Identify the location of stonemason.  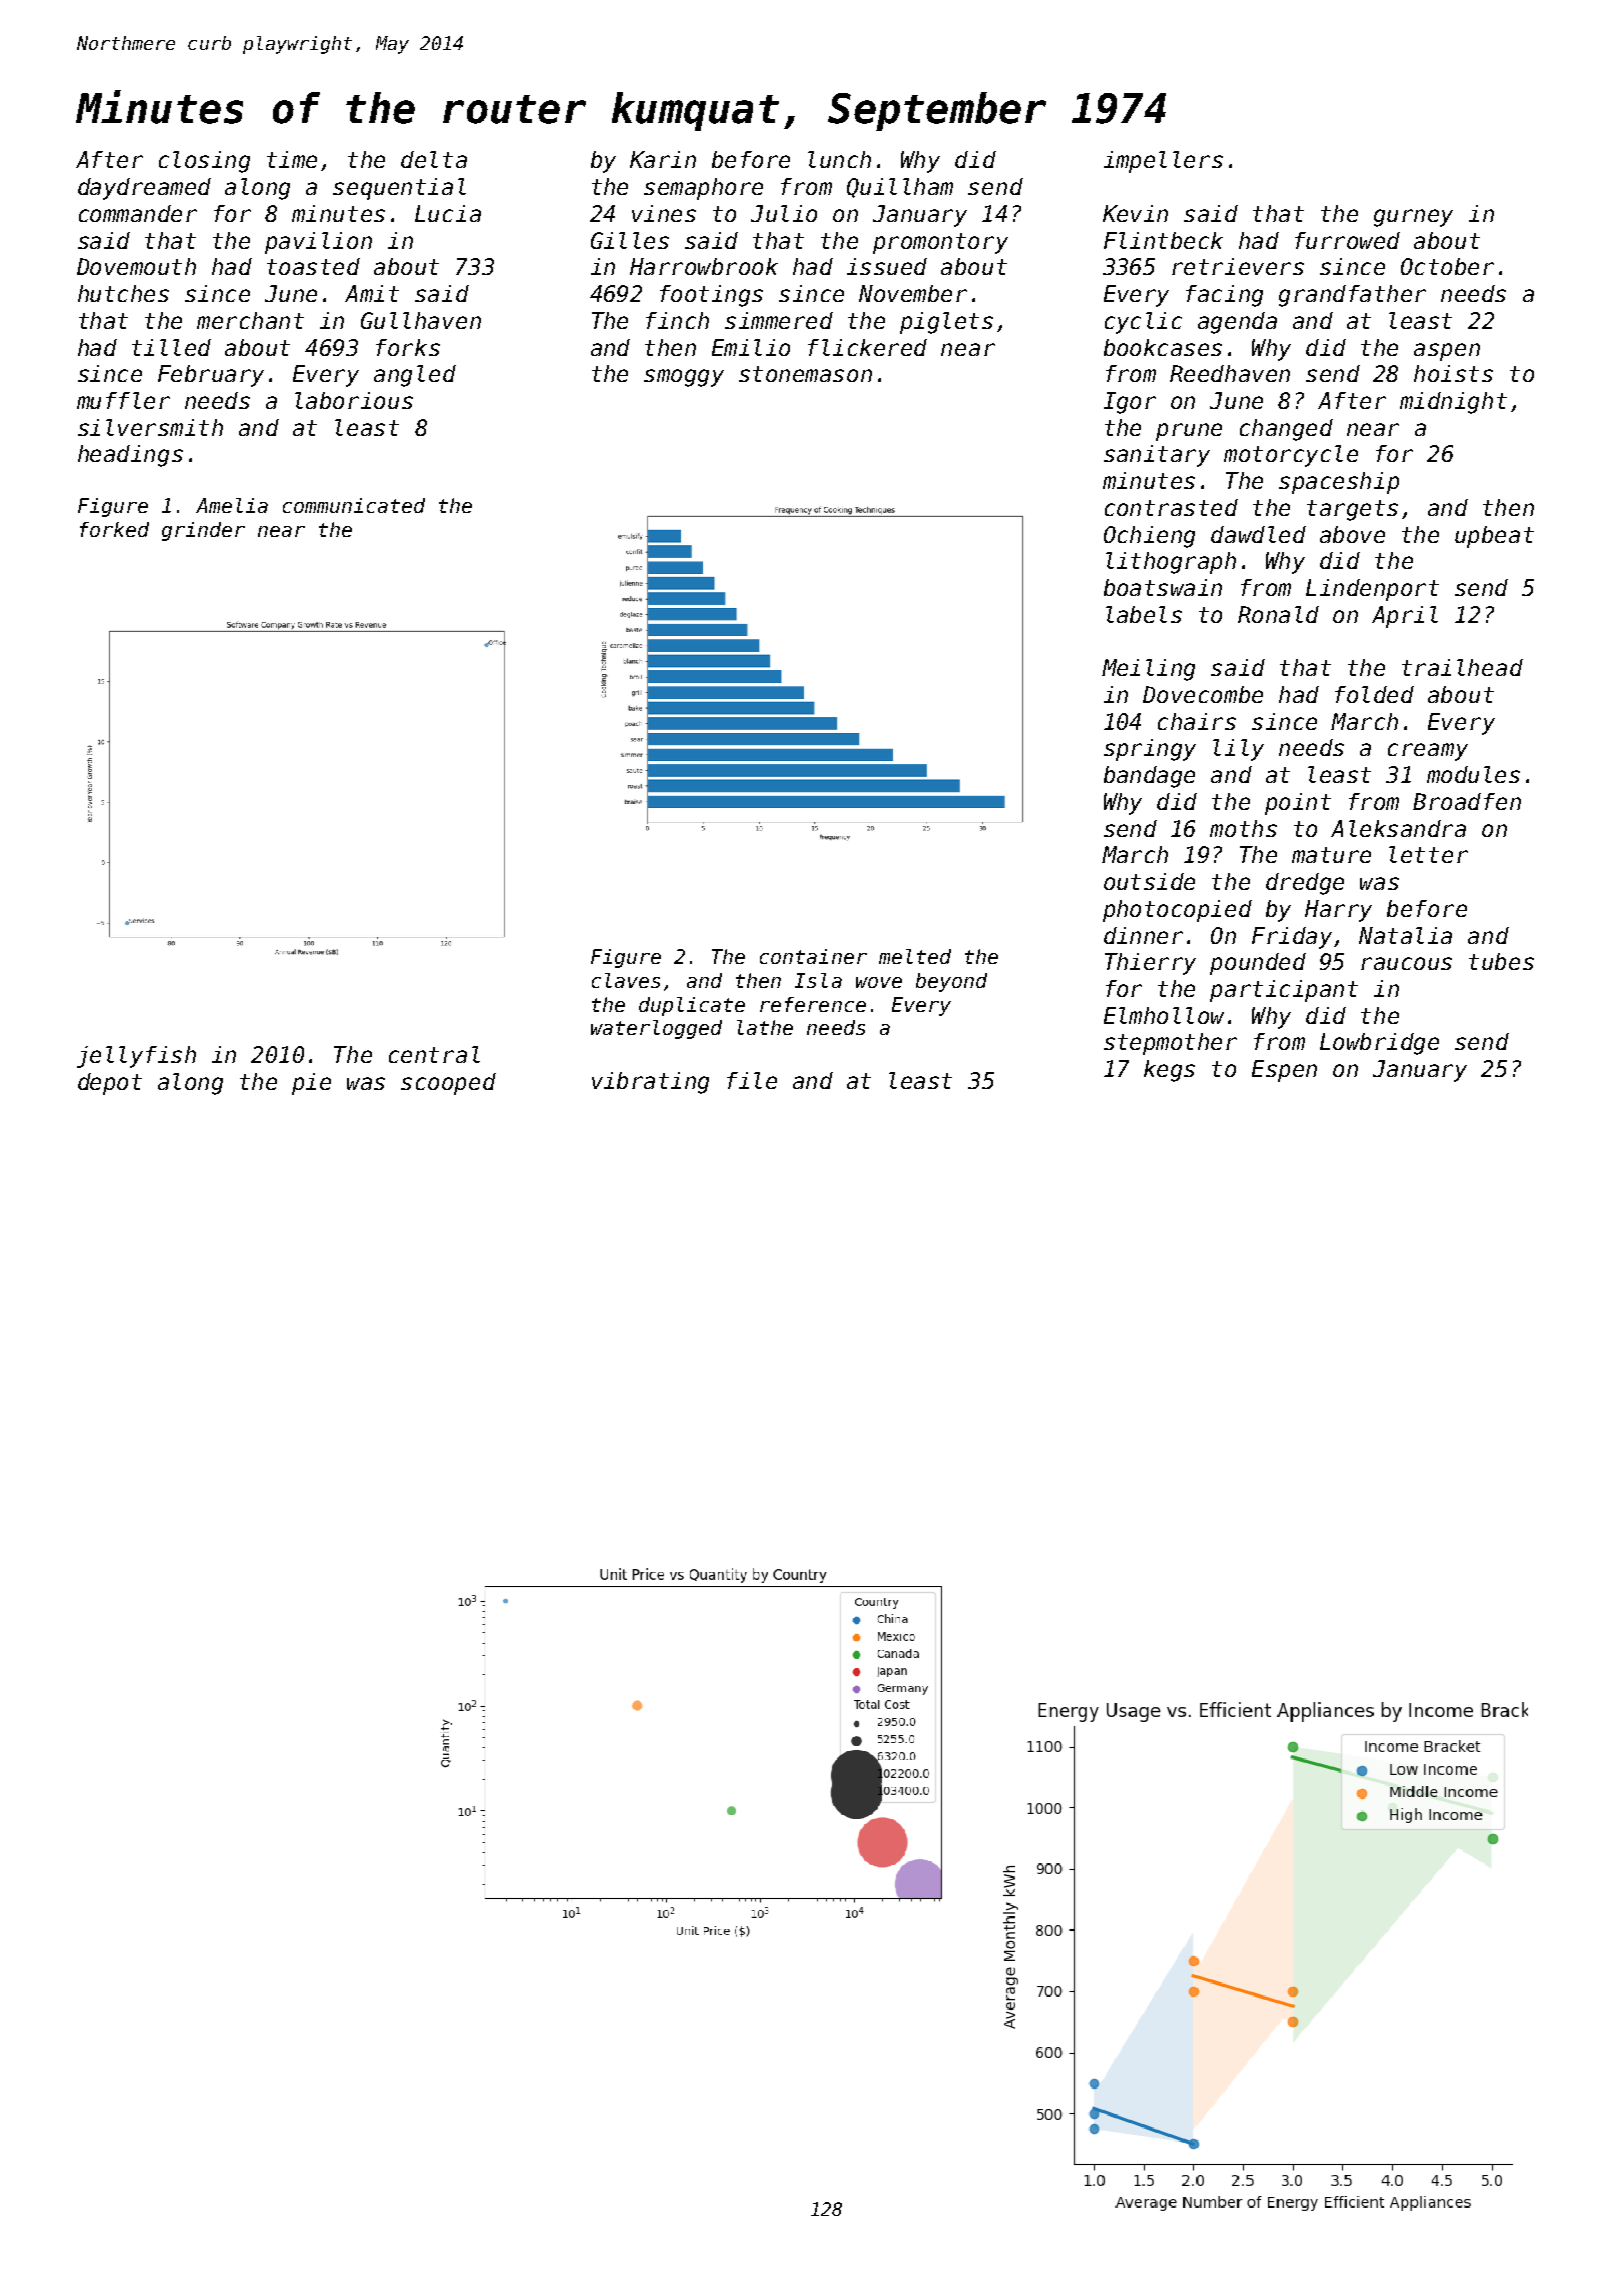
(805, 374).
